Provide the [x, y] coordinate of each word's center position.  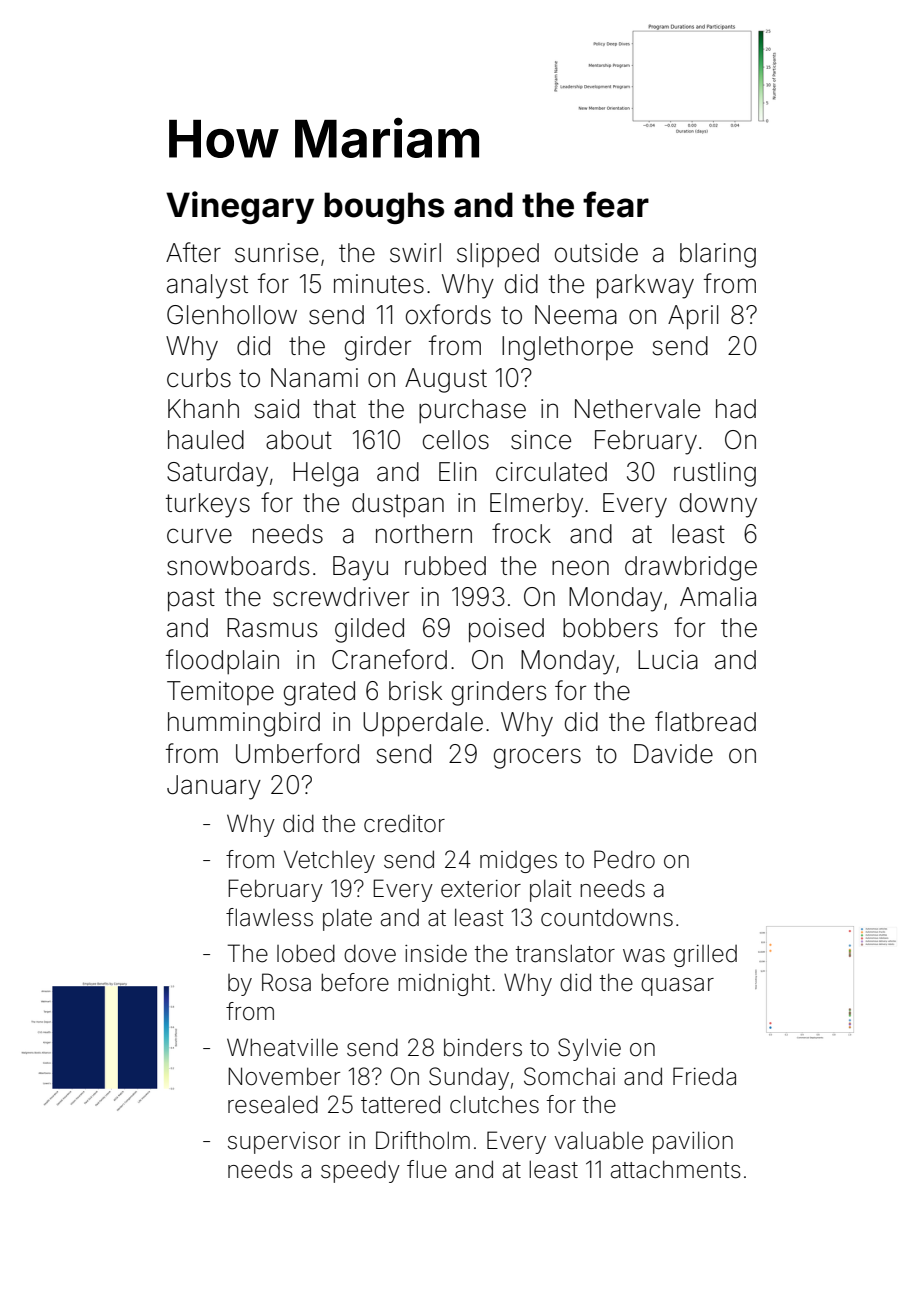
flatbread [705, 721]
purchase [472, 411]
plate [347, 919]
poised [506, 630]
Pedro [624, 859]
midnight [444, 984]
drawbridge [691, 568]
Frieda [704, 1076]
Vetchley [329, 861]
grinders [499, 693]
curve [199, 536]
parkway [645, 286]
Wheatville [282, 1047]
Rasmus [272, 628]
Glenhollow [232, 315]
